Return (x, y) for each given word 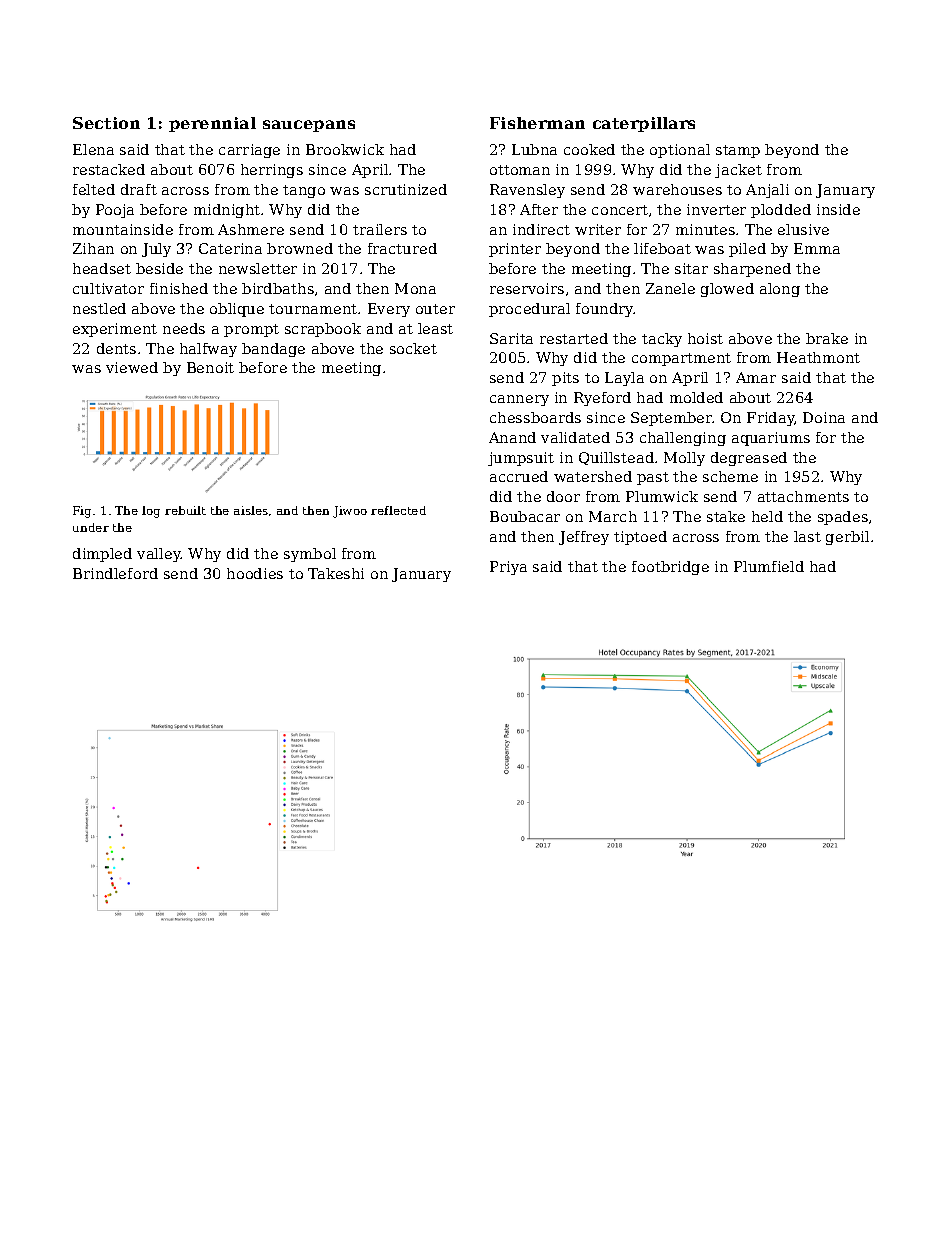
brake (827, 338)
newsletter (258, 268)
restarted (574, 338)
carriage (249, 151)
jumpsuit (521, 459)
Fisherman (537, 123)
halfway (208, 350)
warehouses (677, 189)
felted (94, 189)
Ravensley (527, 191)
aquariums (771, 439)
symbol (310, 555)
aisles (251, 510)
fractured (402, 248)
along (780, 290)
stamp (738, 151)
